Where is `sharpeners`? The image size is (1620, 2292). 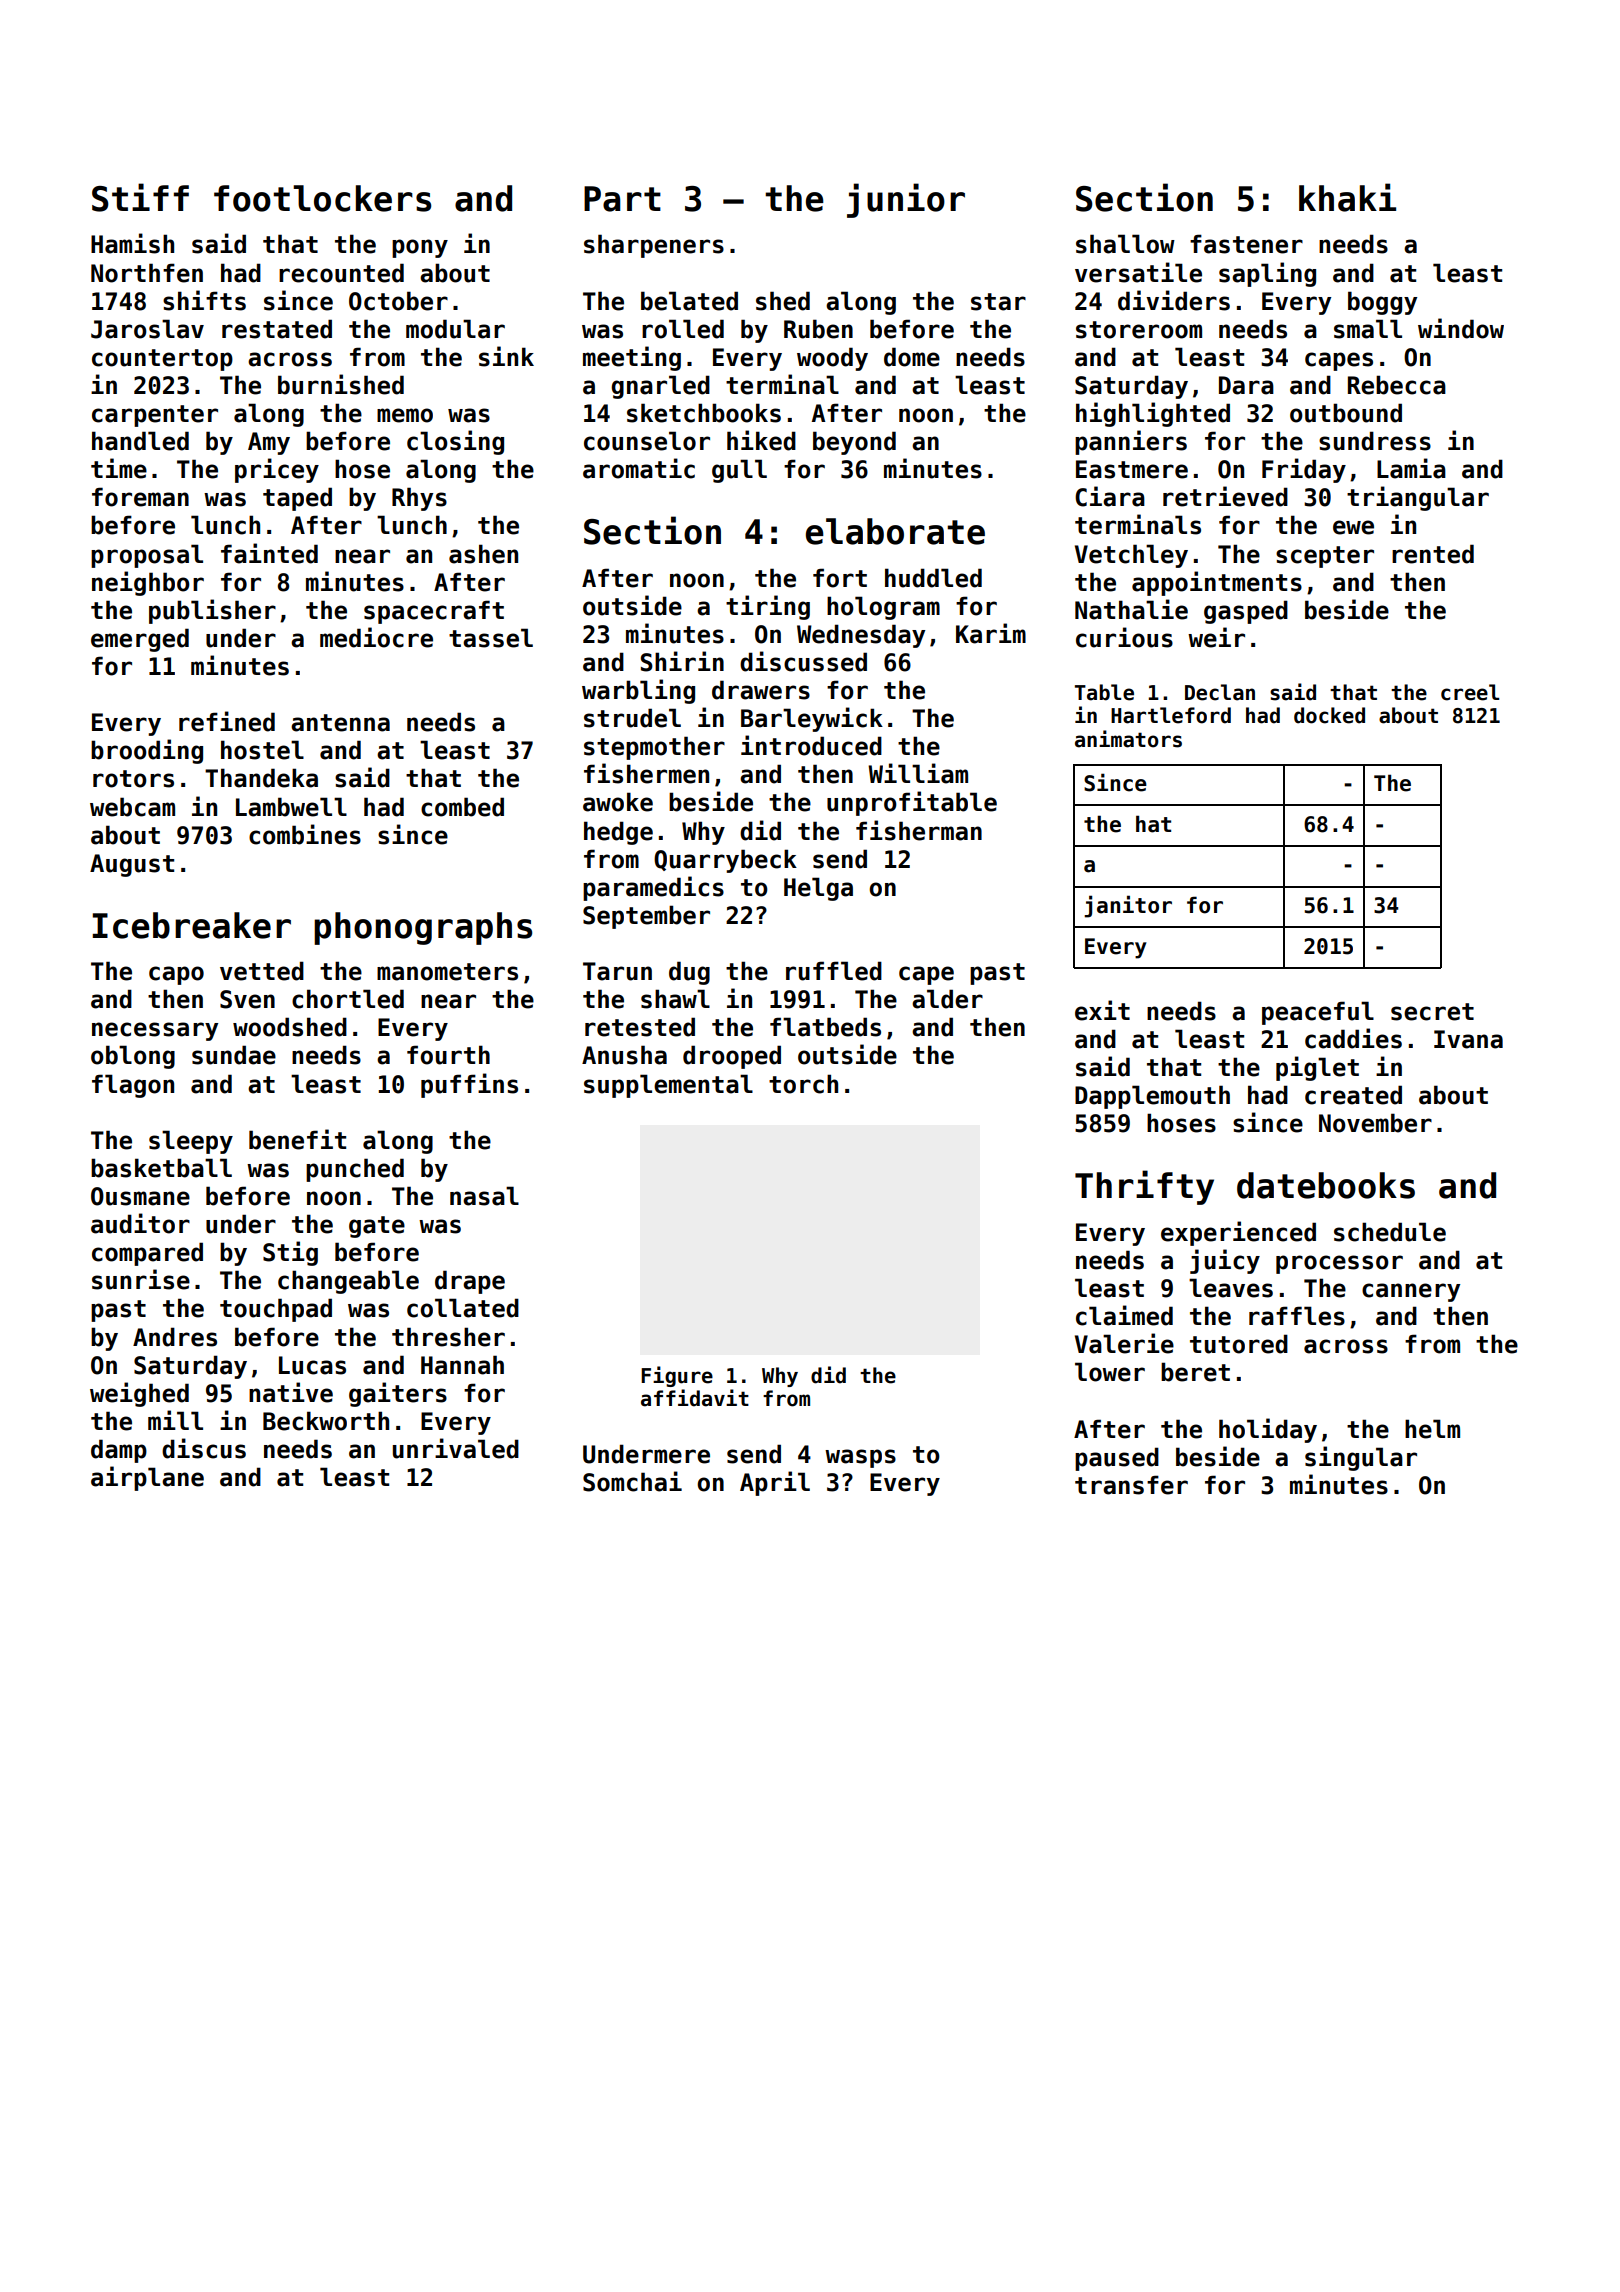 sharpeners is located at coordinates (654, 246).
